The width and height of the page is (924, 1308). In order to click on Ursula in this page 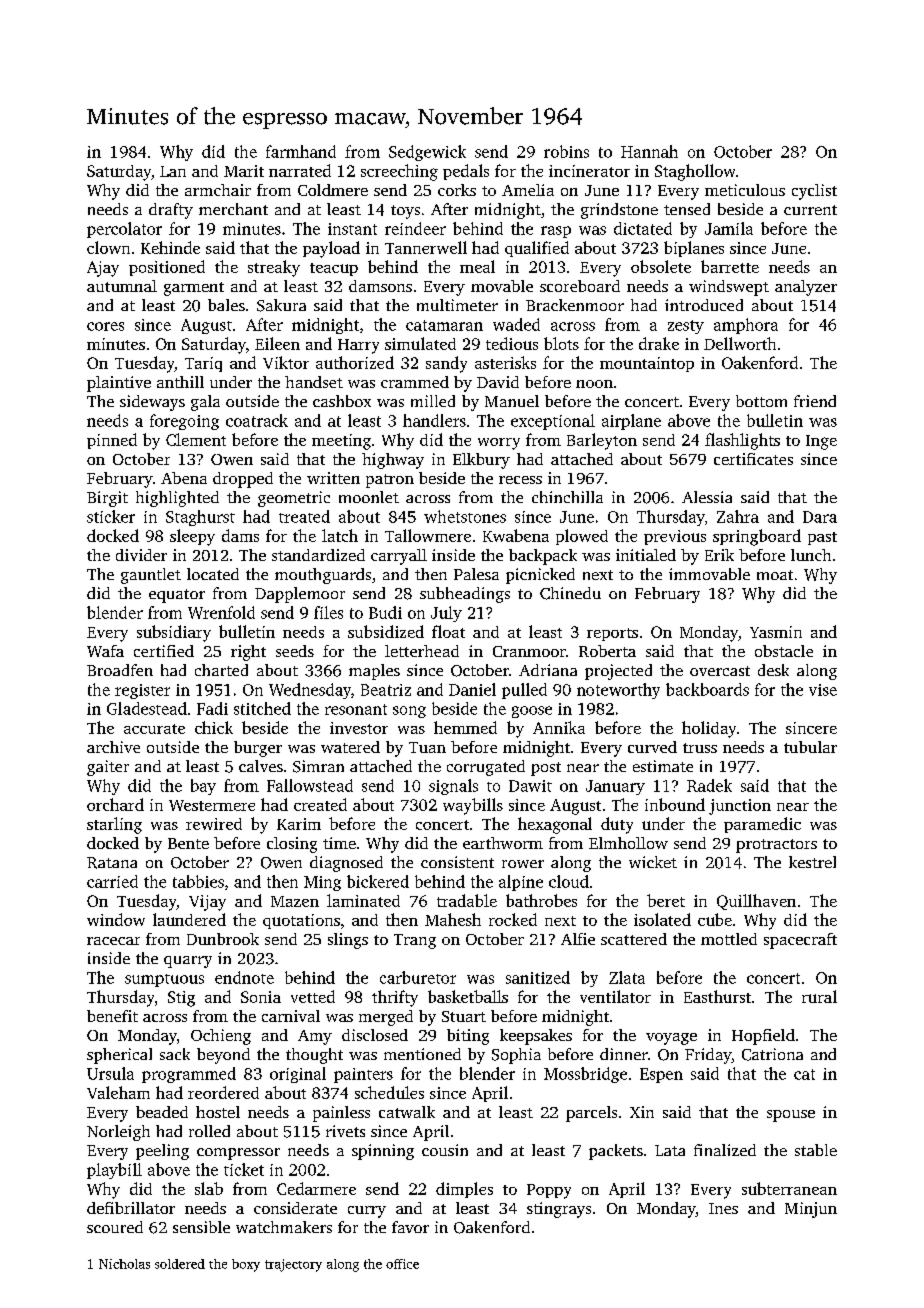, I will do `click(110, 1073)`.
